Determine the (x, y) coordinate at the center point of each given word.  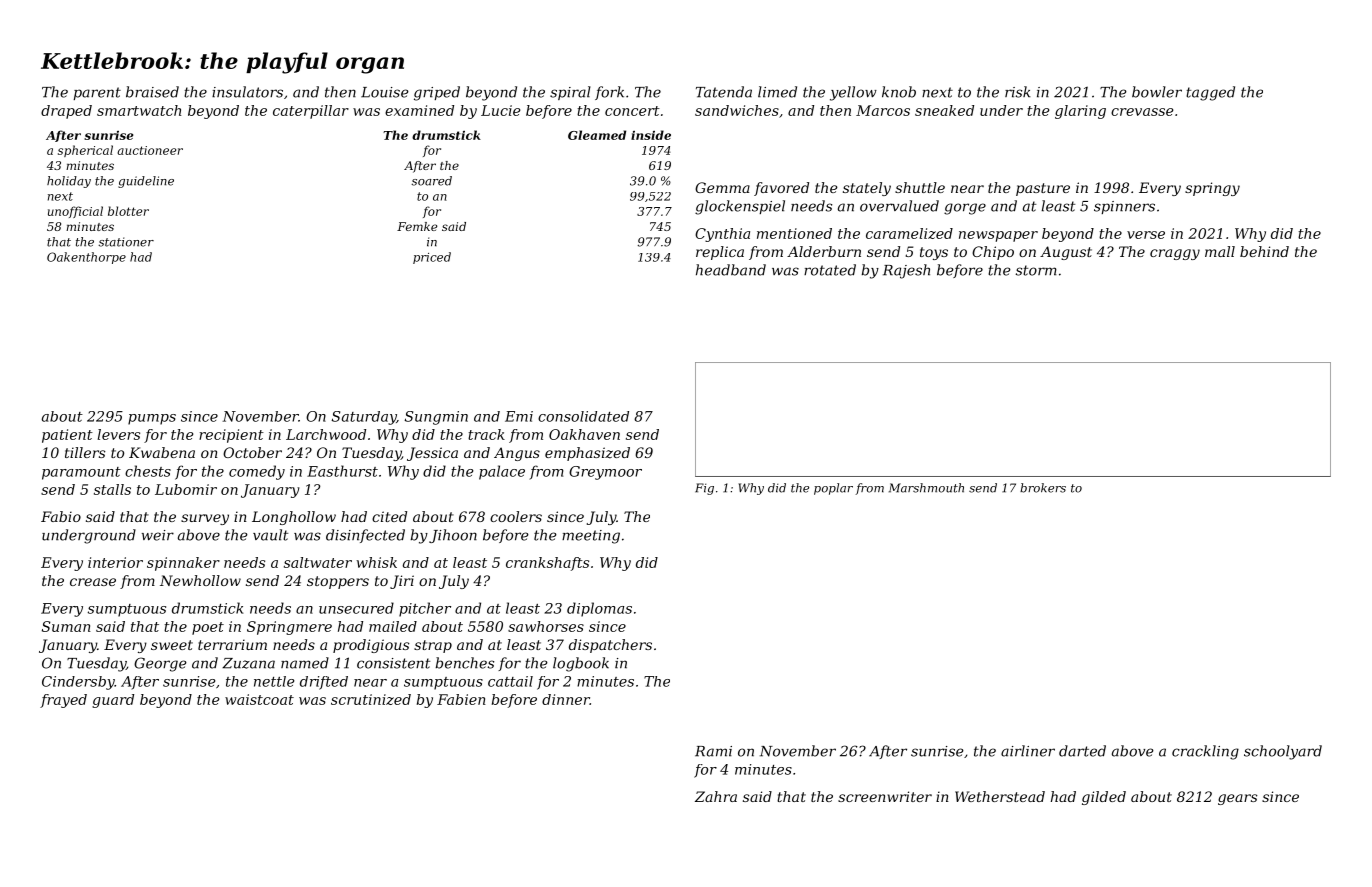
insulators (247, 92)
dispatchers (610, 646)
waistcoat (259, 699)
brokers (1043, 488)
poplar (833, 489)
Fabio (61, 516)
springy (1212, 189)
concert (632, 111)
